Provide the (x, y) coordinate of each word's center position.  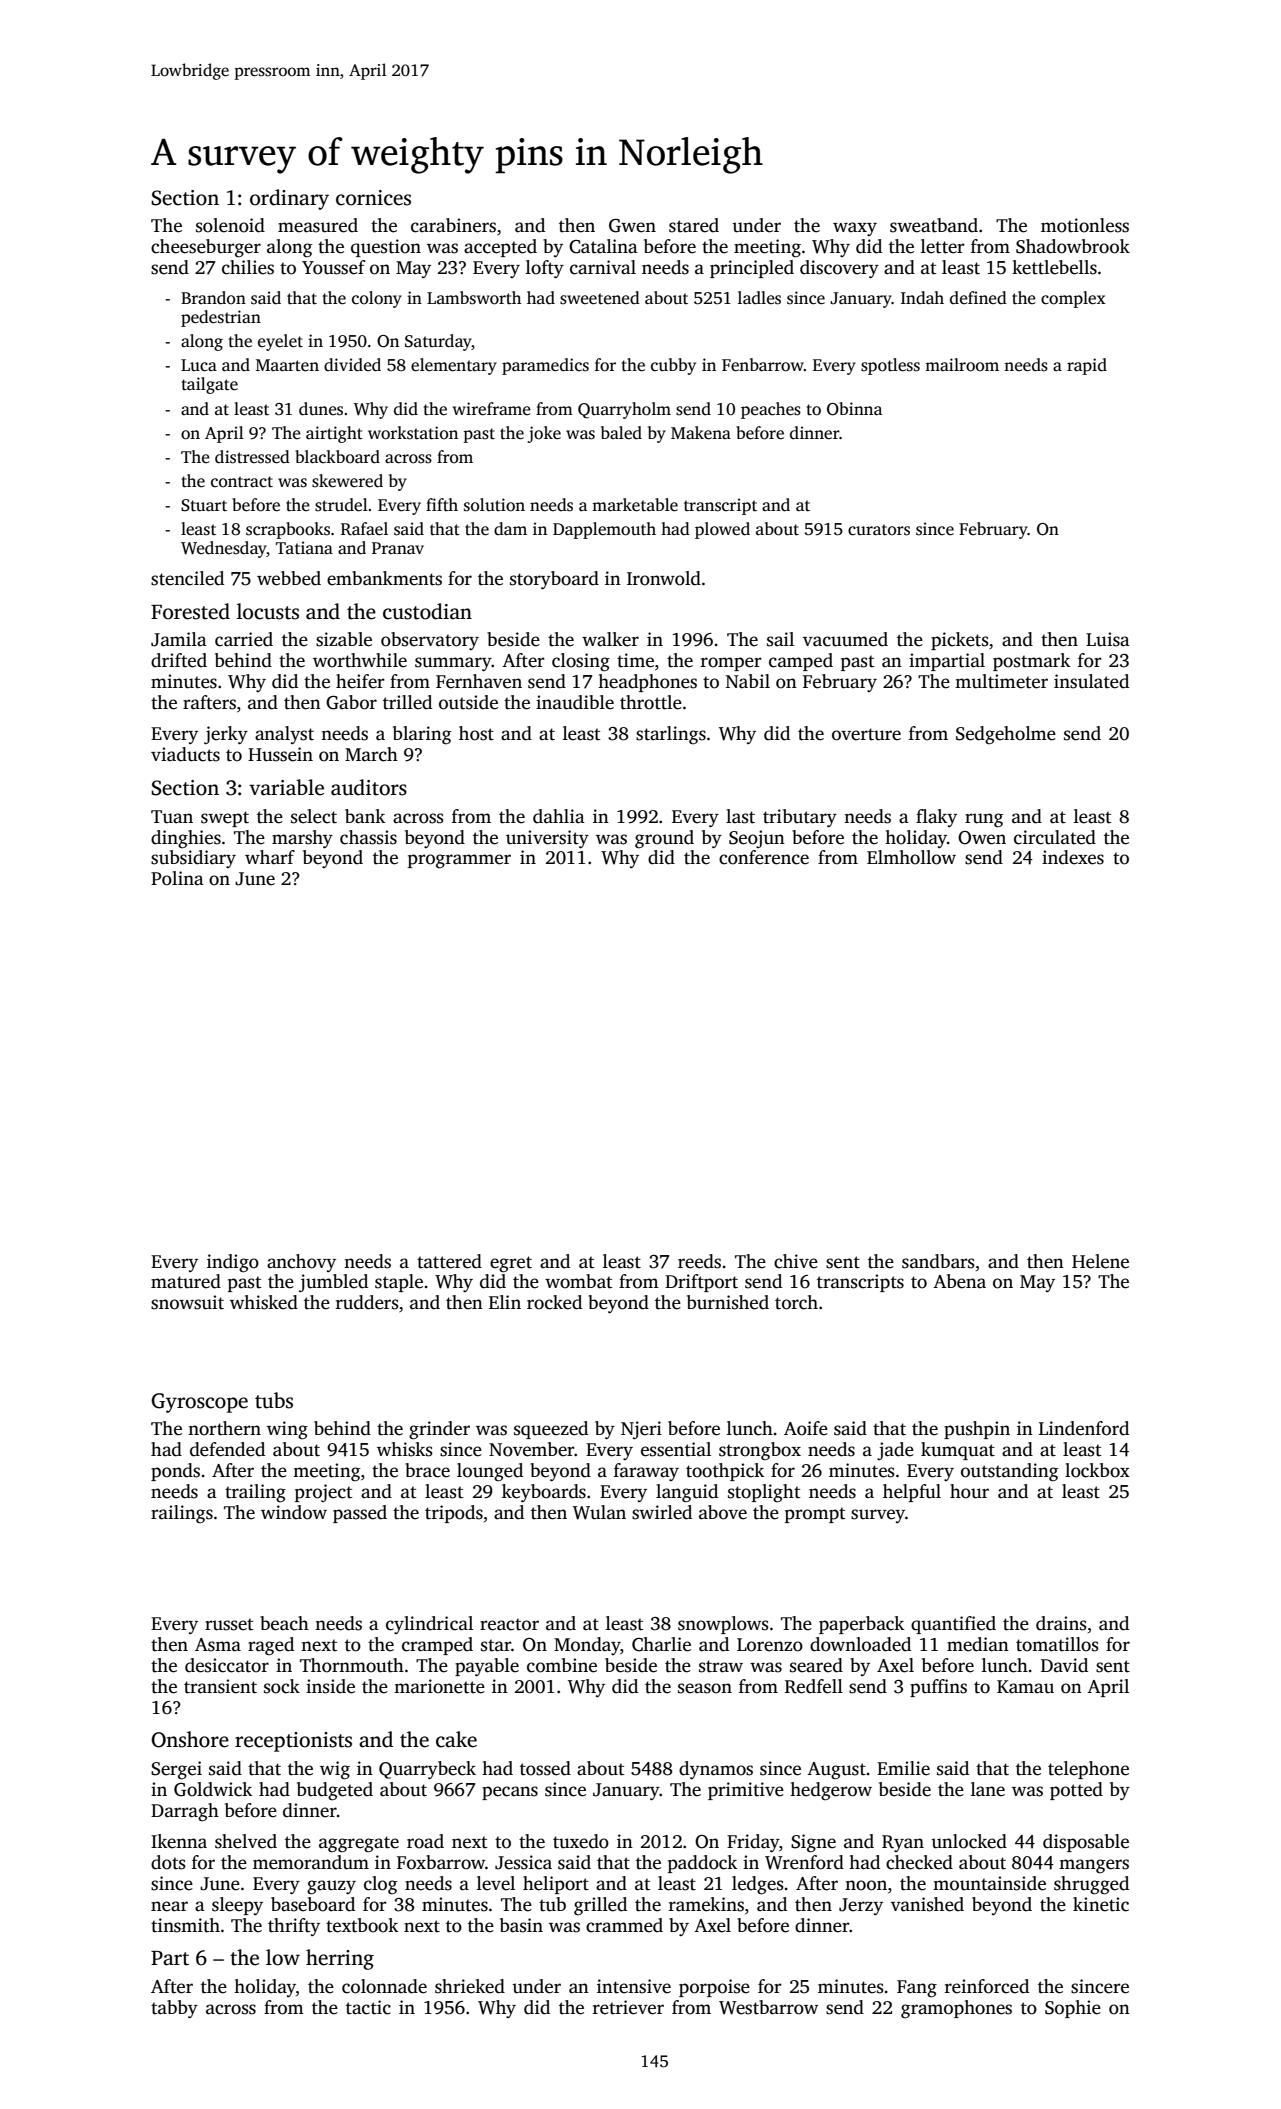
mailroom (962, 365)
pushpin (977, 1430)
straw (721, 1666)
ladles (759, 298)
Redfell (814, 1686)
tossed (545, 1768)
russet (229, 1625)
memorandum (311, 1862)
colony (377, 299)
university (547, 839)
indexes (1073, 857)
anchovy (301, 1263)
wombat (579, 1281)
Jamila (179, 639)
